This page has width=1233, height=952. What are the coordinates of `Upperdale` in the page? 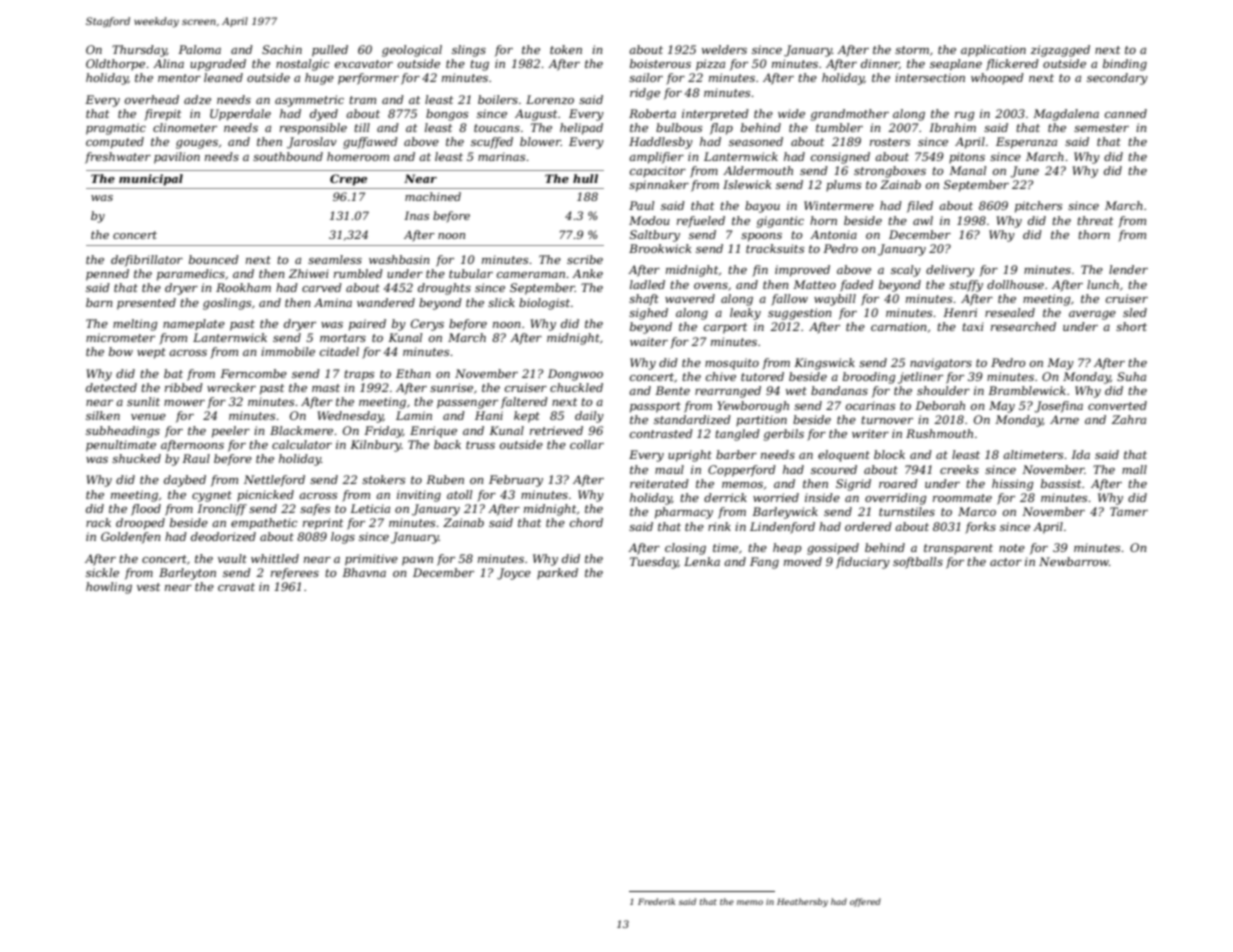 It's located at (240, 115).
